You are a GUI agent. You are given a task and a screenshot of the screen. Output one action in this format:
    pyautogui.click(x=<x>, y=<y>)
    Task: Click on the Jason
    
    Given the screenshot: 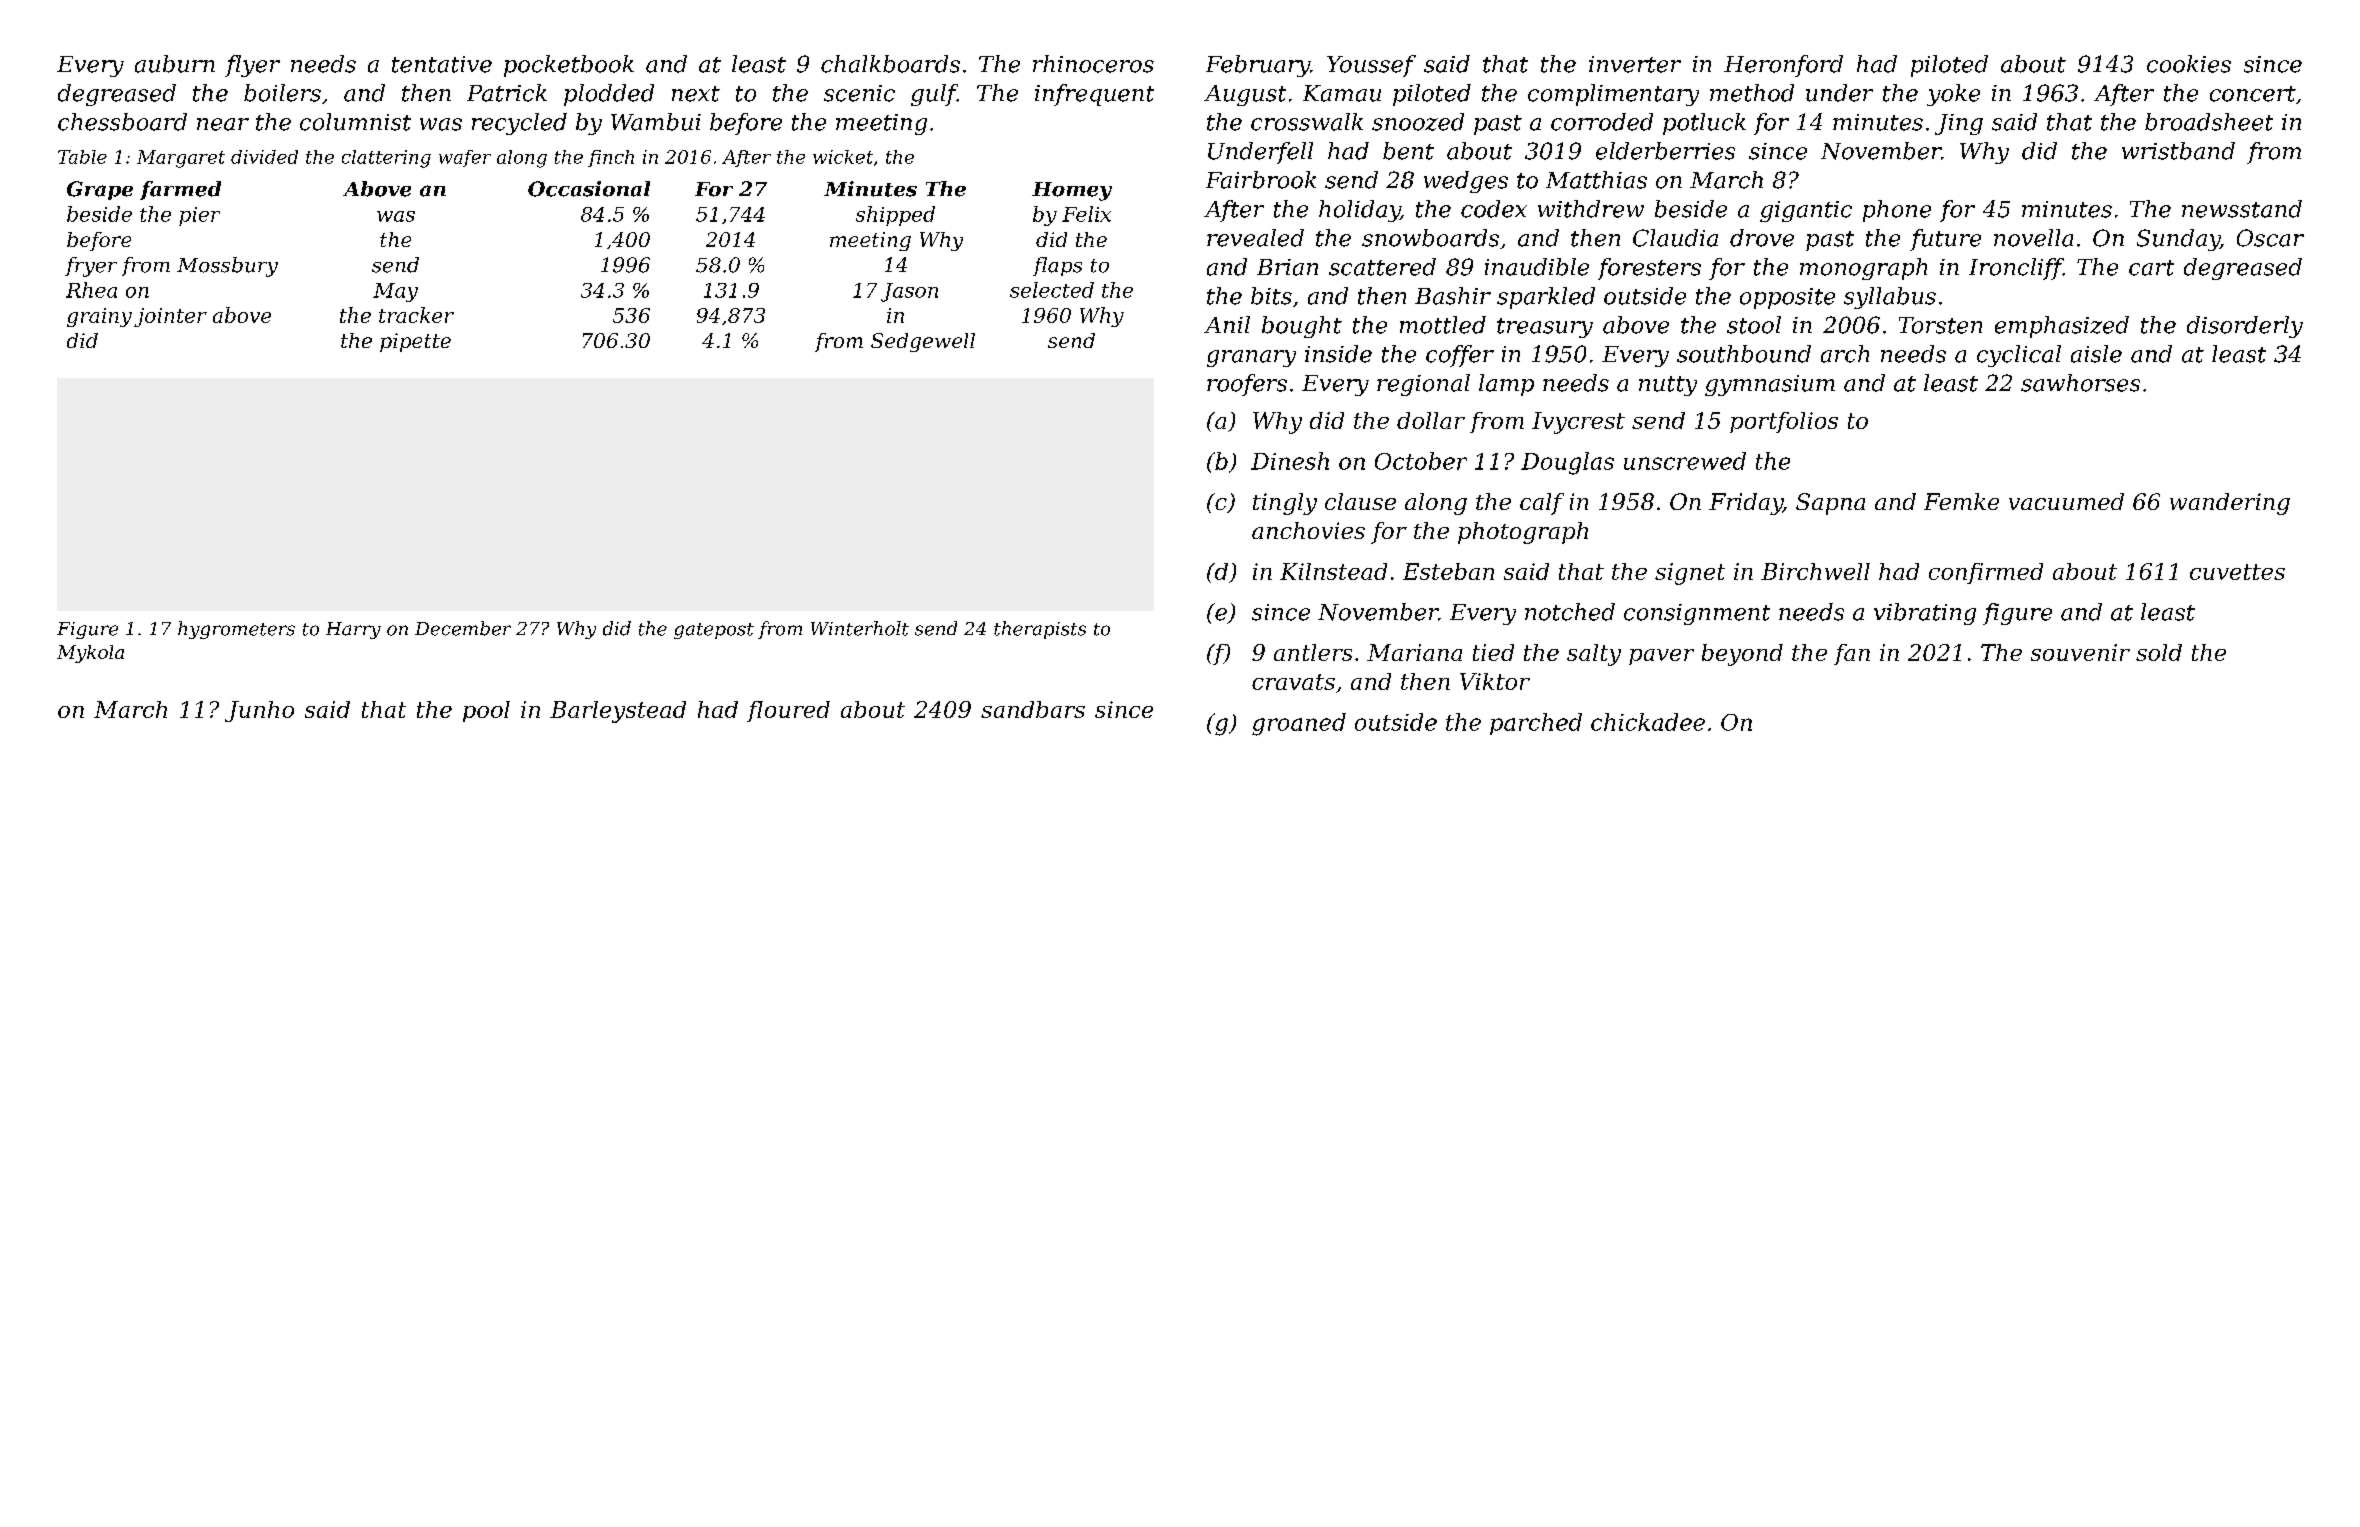 What is the action you would take?
    pyautogui.click(x=909, y=292)
